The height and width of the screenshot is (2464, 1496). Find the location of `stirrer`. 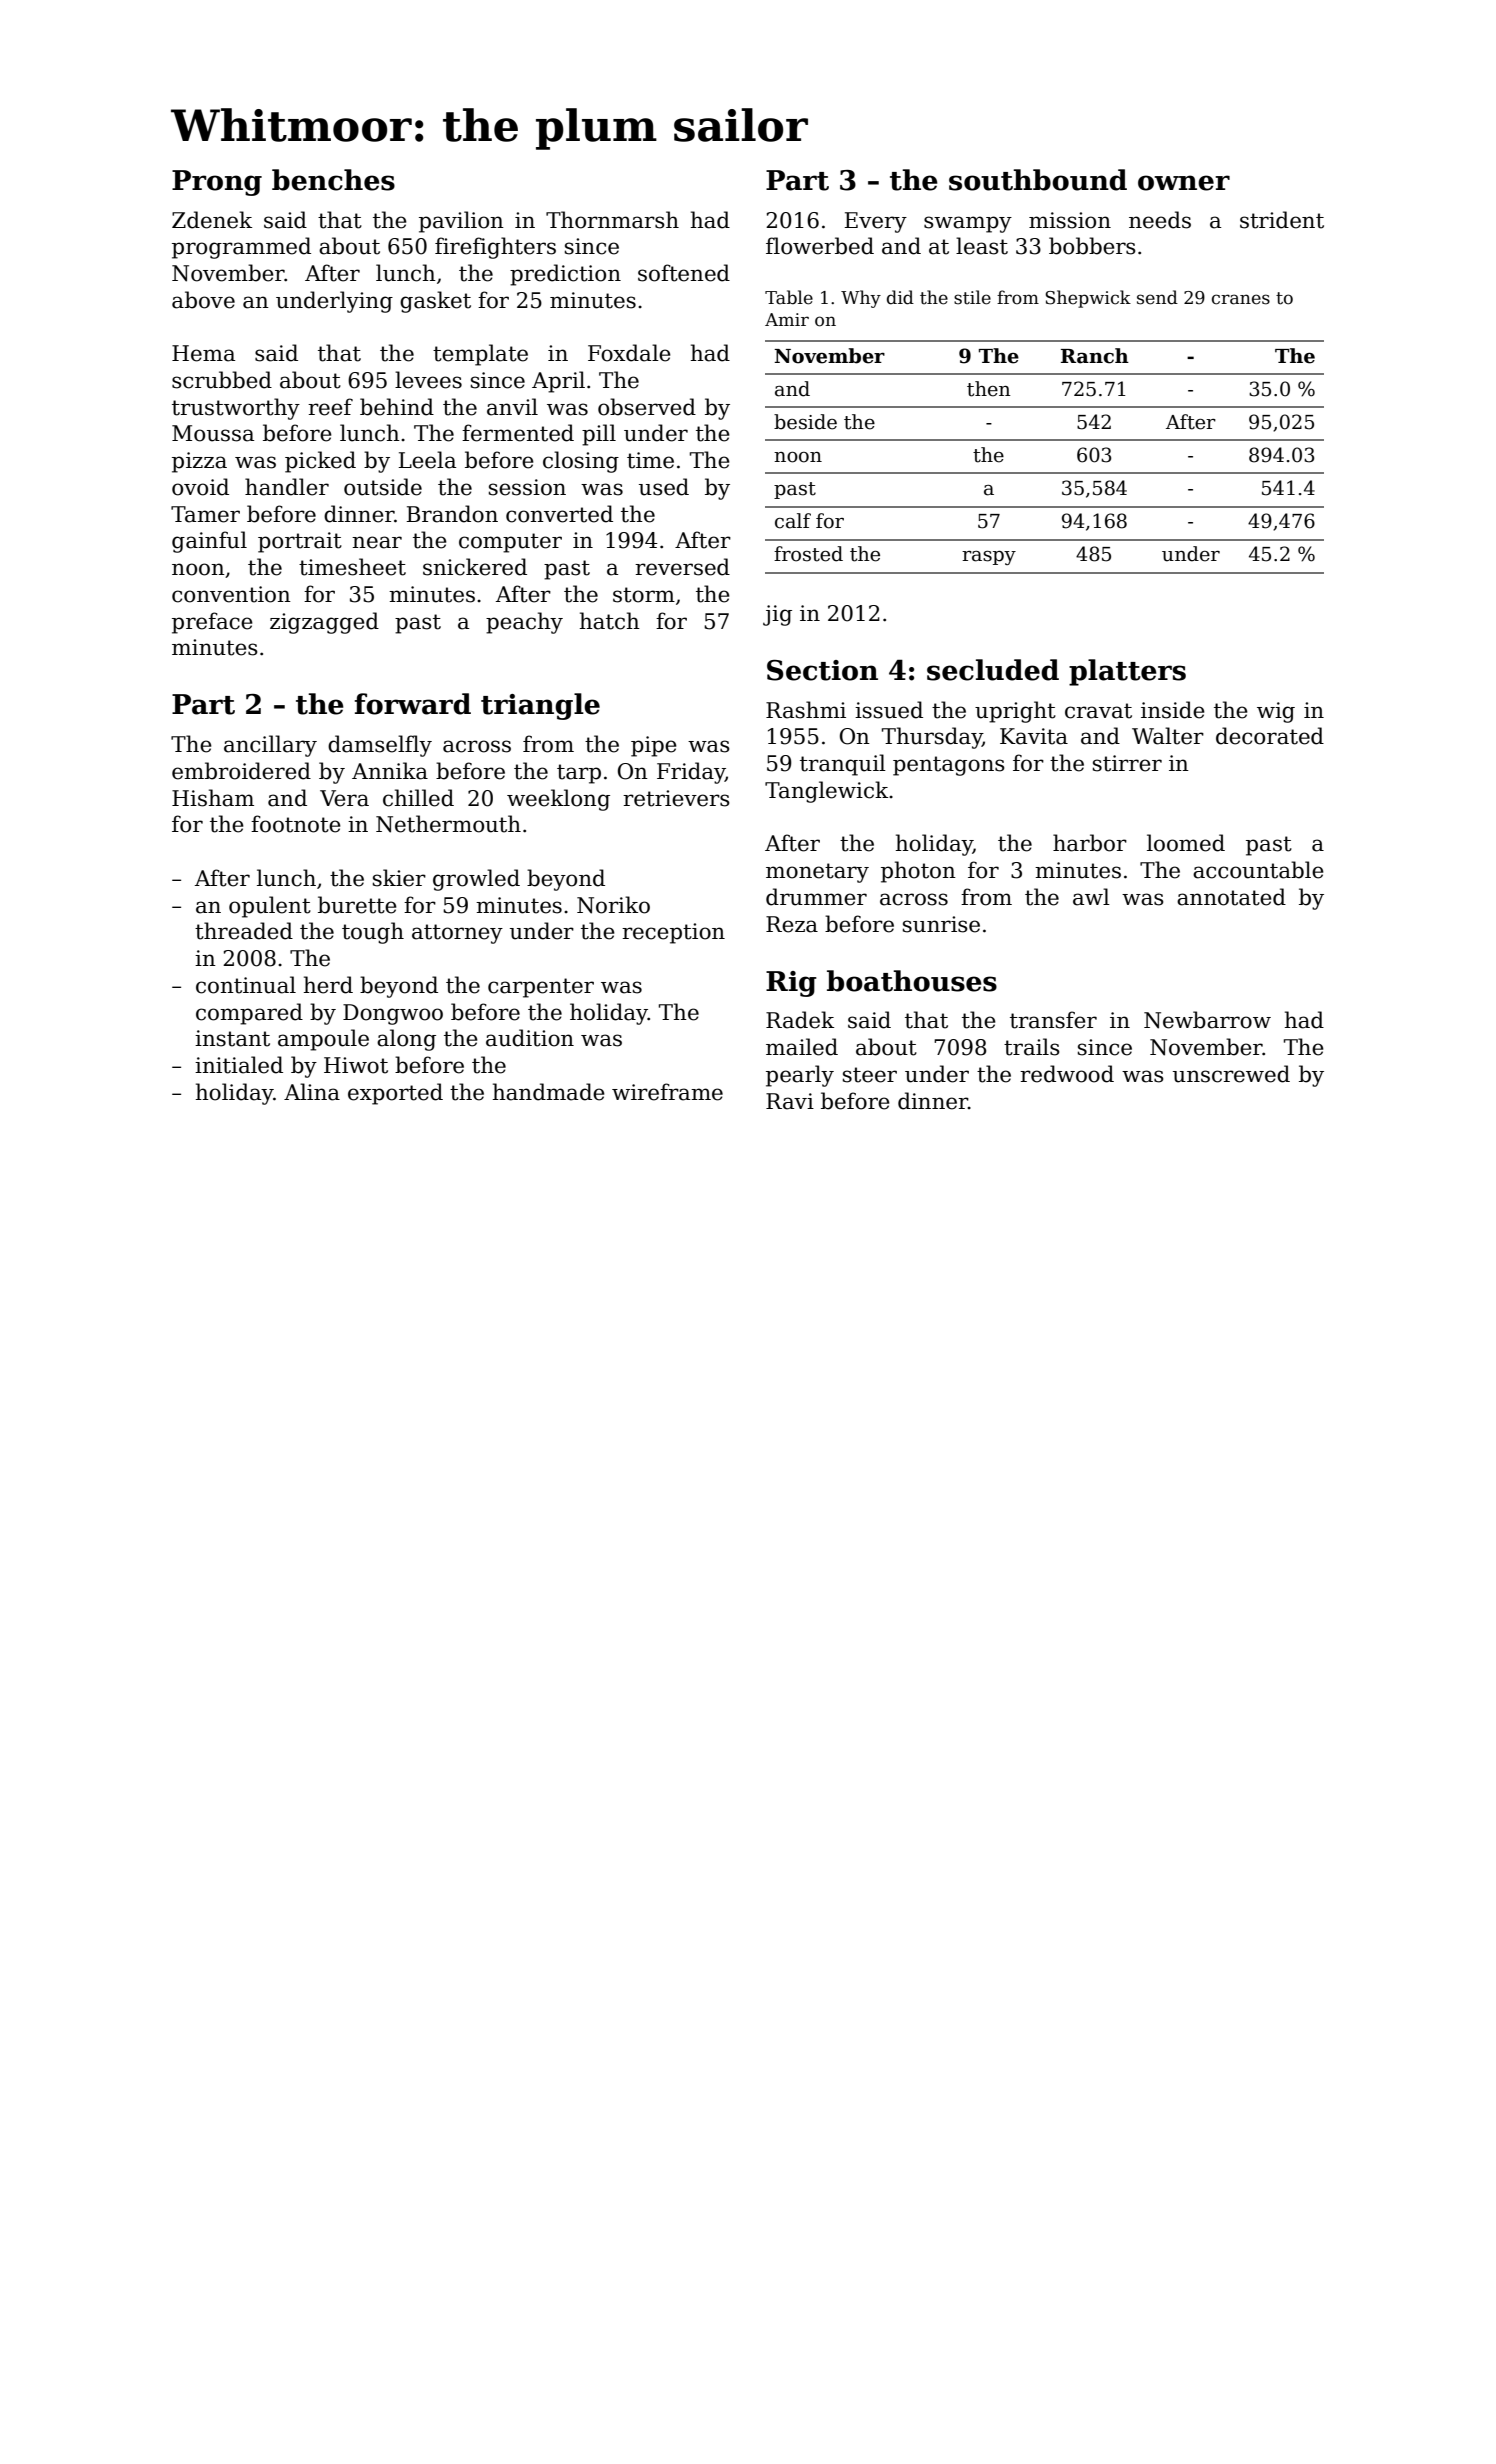

stirrer is located at coordinates (1127, 763).
